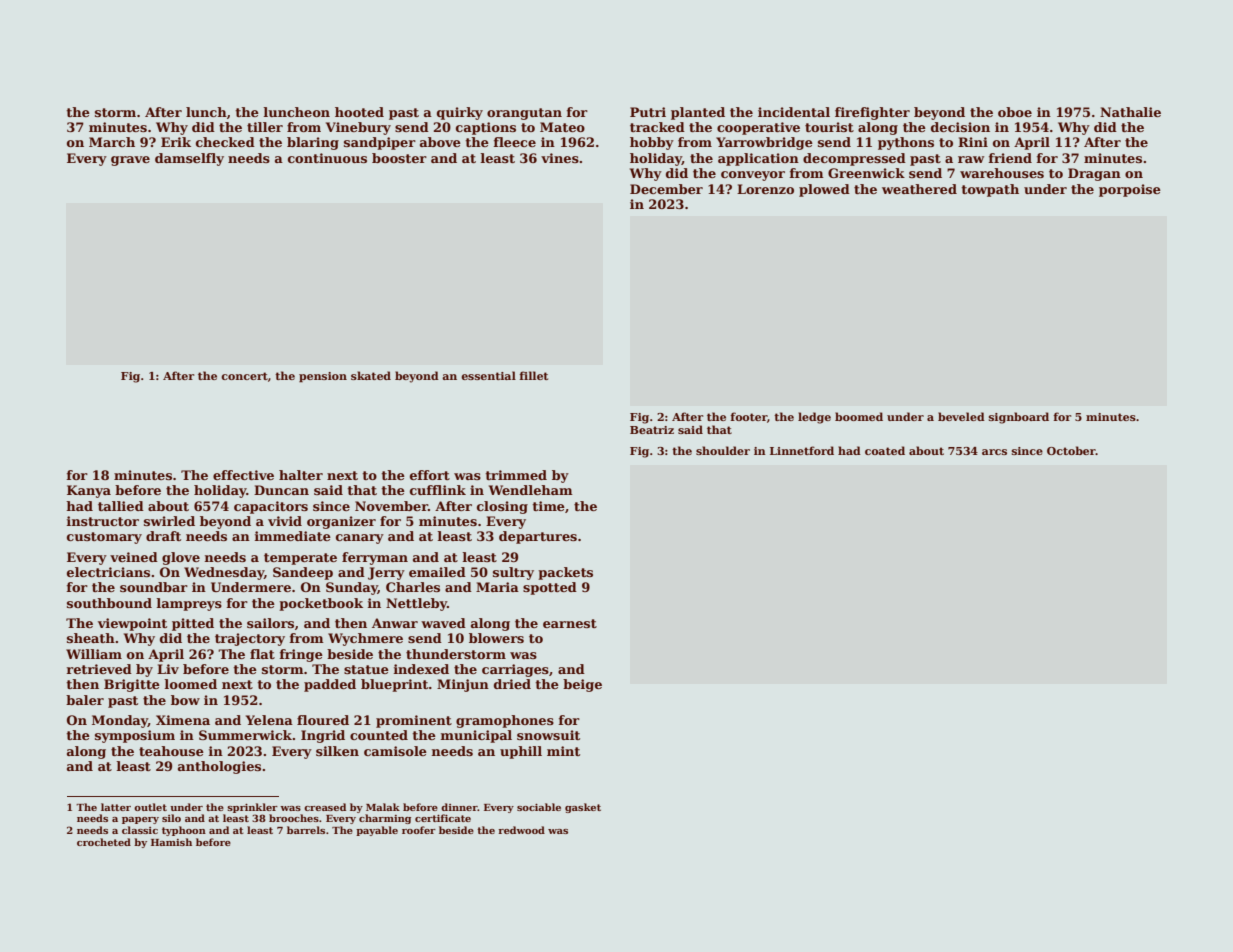 This screenshot has width=1233, height=952. What do you see at coordinates (1015, 112) in the screenshot?
I see `oboe` at bounding box center [1015, 112].
